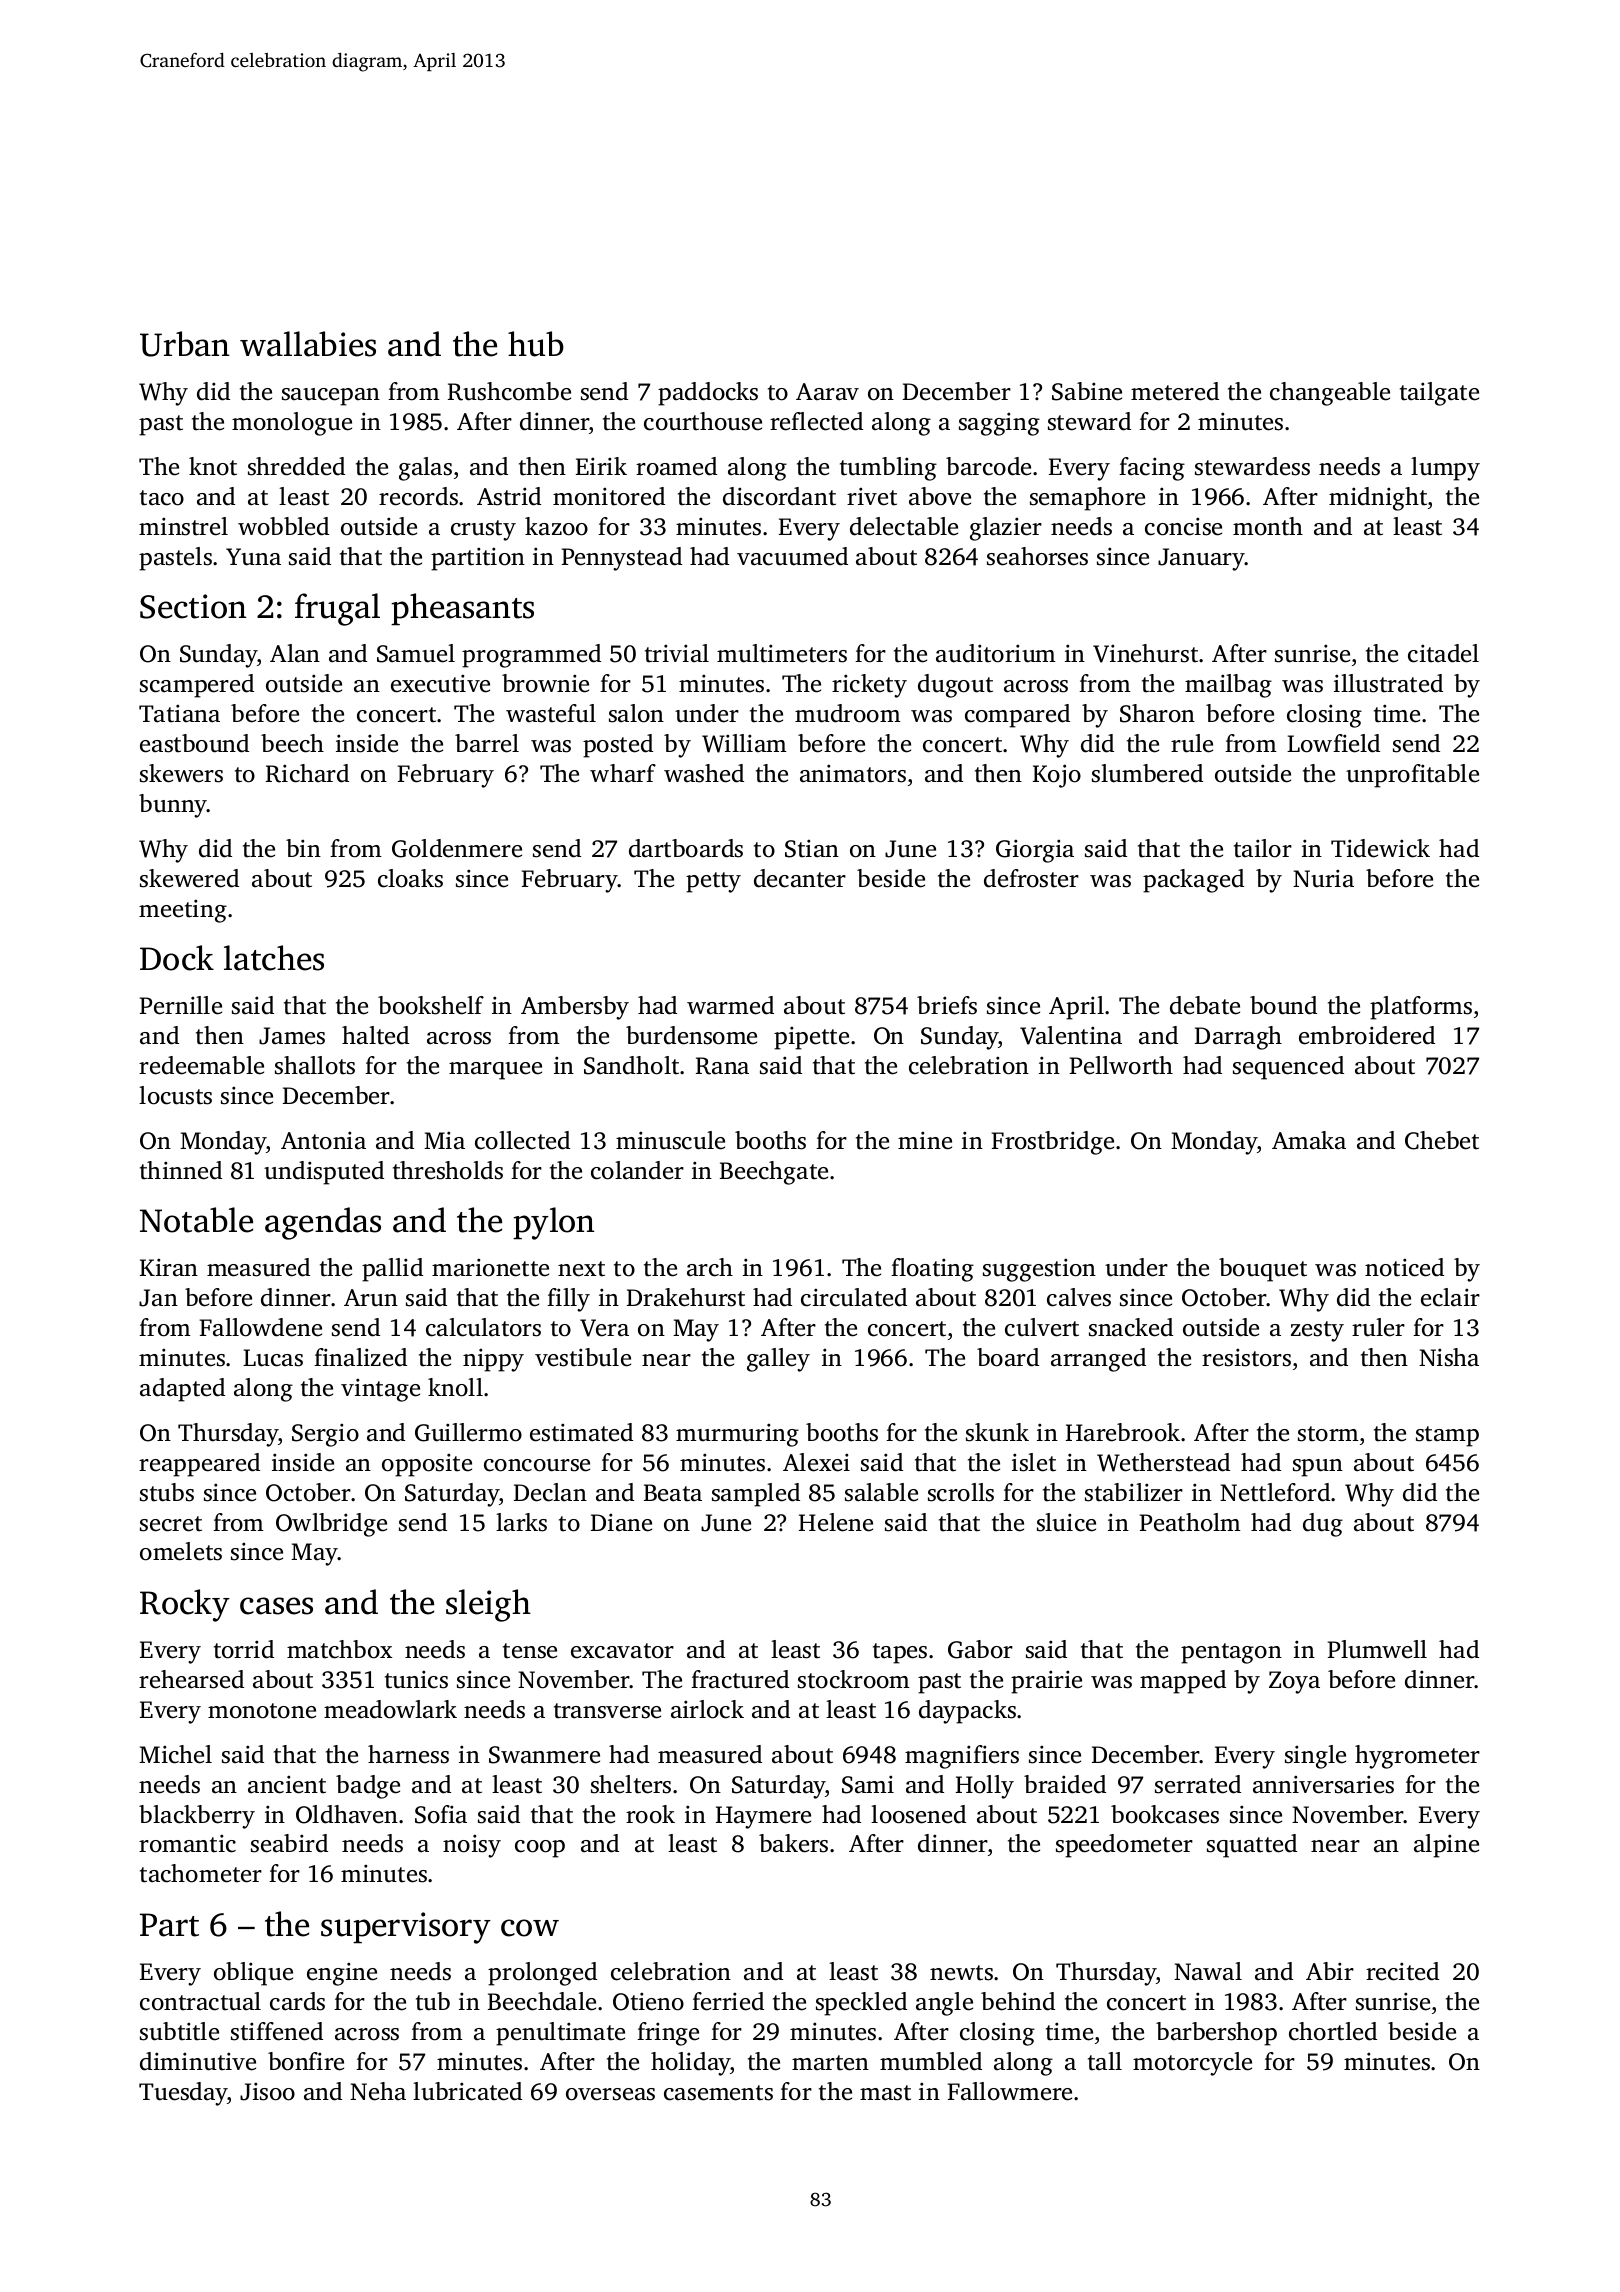 This screenshot has width=1620, height=2292. What do you see at coordinates (196, 1220) in the screenshot?
I see `Notable` at bounding box center [196, 1220].
